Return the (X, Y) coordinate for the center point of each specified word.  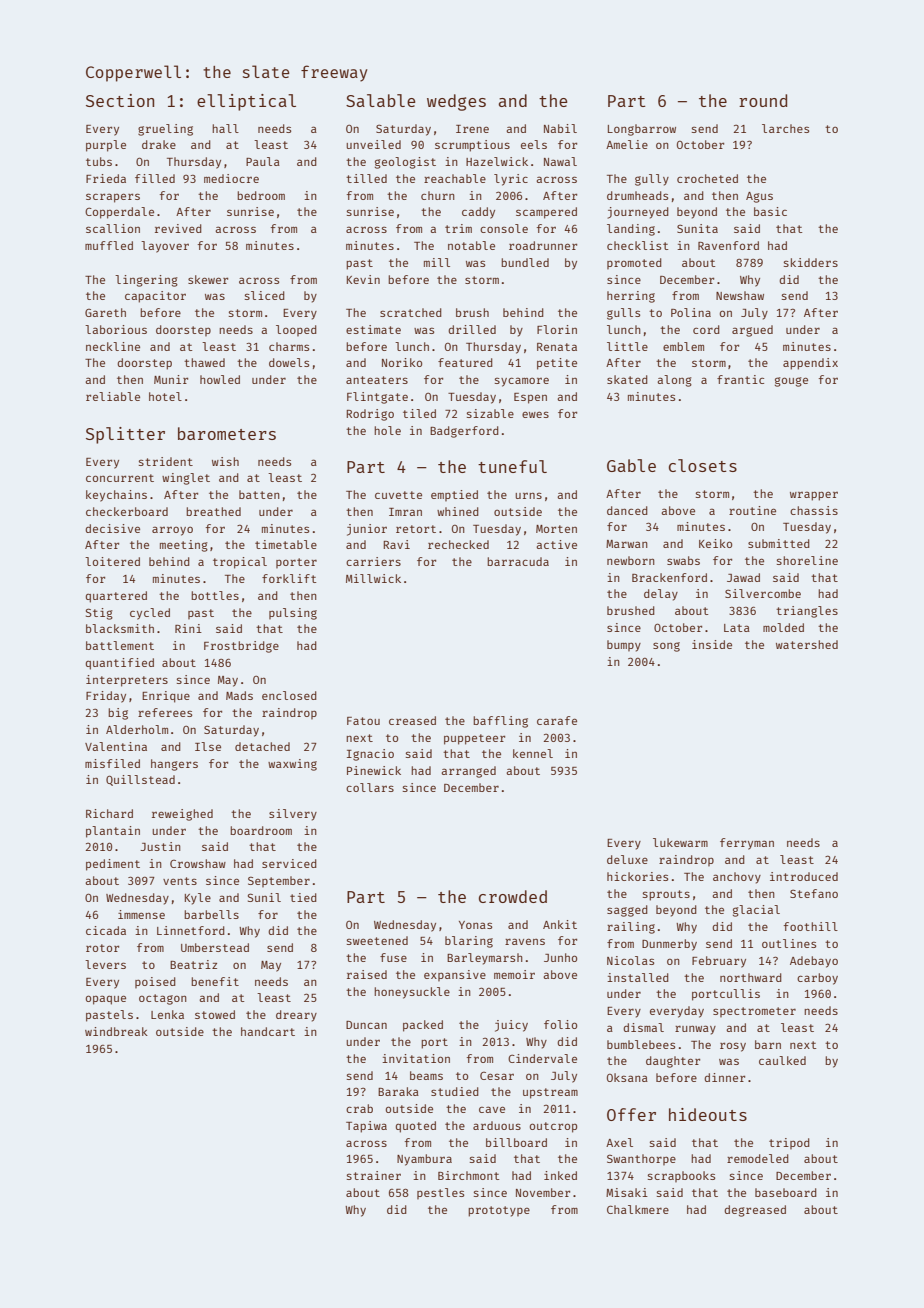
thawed (204, 362)
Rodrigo (370, 415)
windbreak (116, 1031)
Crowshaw (198, 863)
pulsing (293, 614)
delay (661, 595)
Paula (263, 161)
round (763, 100)
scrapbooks (681, 1176)
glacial (756, 911)
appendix (810, 364)
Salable (381, 100)
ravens (525, 941)
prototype (499, 1211)
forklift (289, 578)
